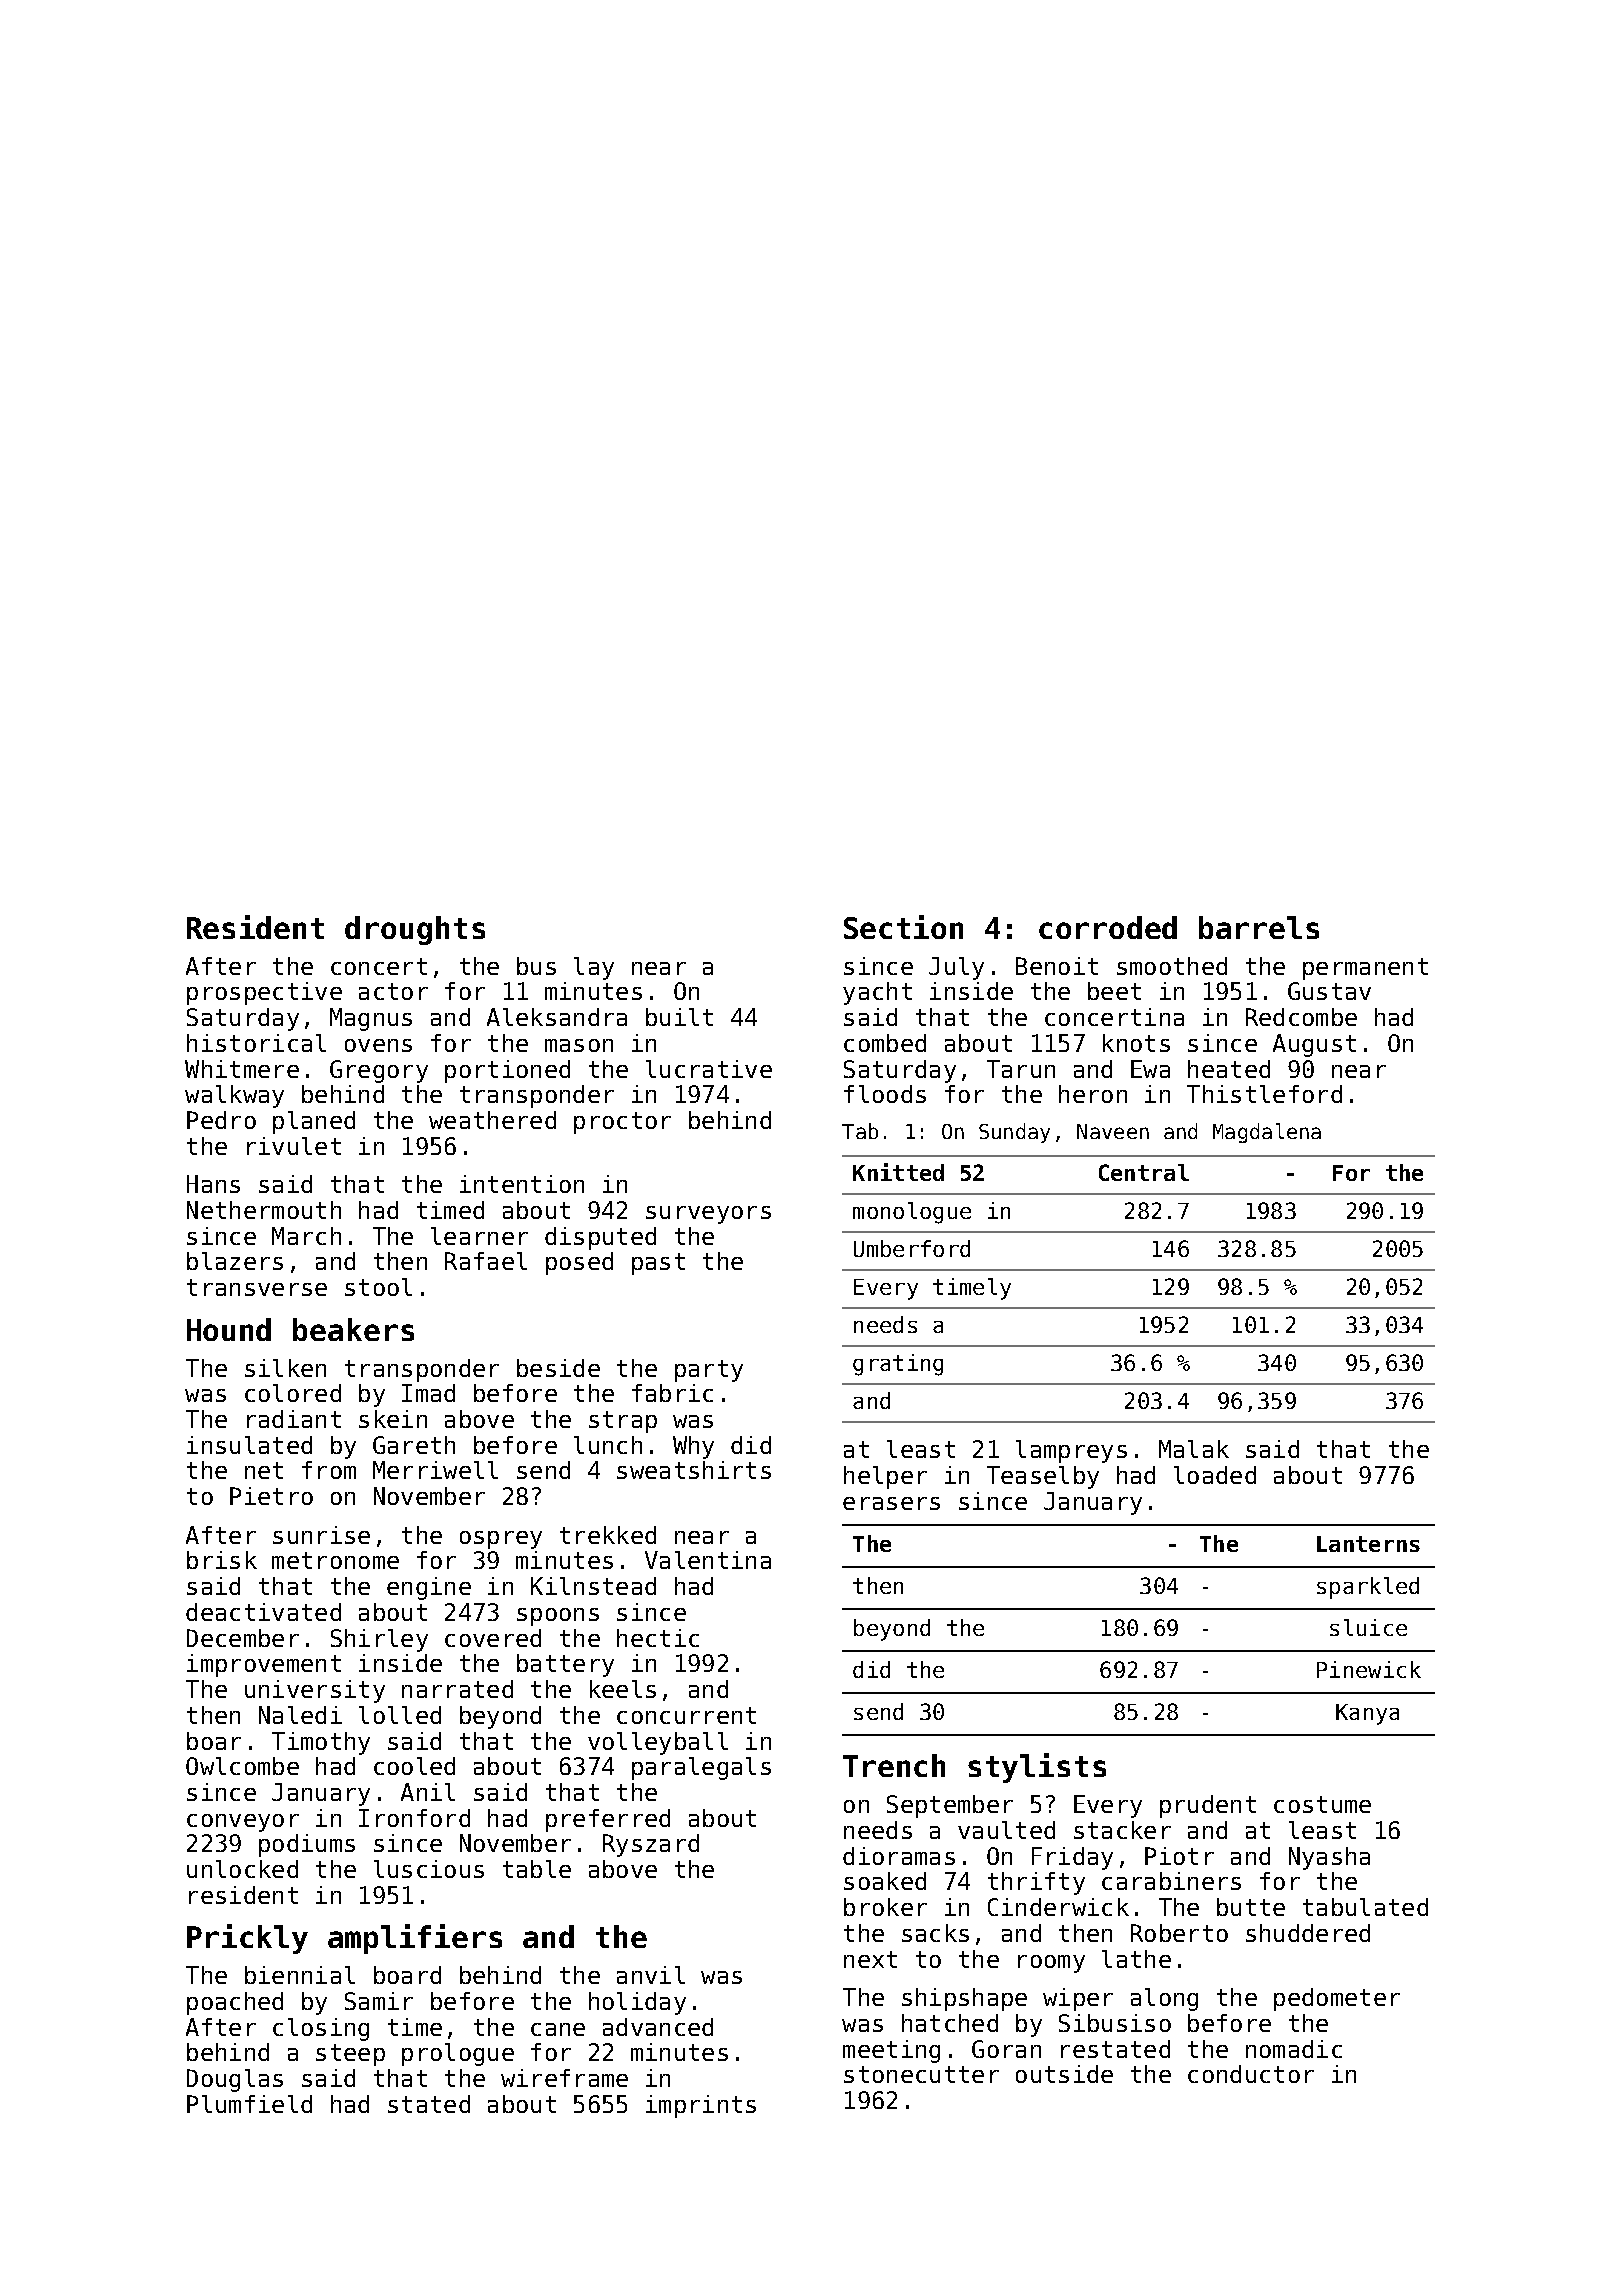 This screenshot has height=2292, width=1620. Describe the element at coordinates (608, 1820) in the screenshot. I see `preferred` at that location.
